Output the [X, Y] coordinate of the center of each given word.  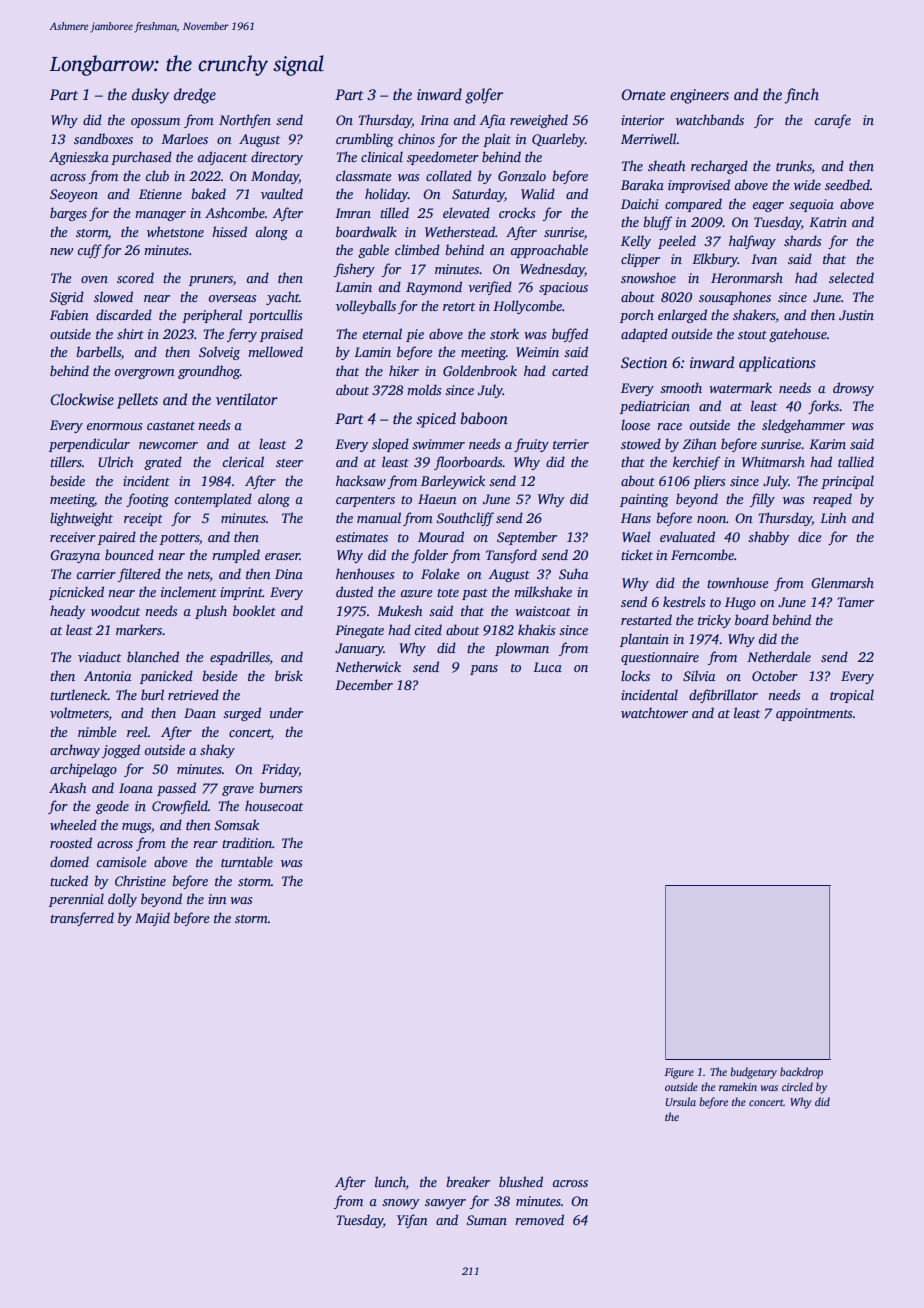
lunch [390, 1183]
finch [801, 96]
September [527, 538]
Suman [487, 1220]
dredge [195, 96]
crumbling [365, 140]
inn [217, 899]
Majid [152, 919]
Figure [679, 1073]
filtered [139, 575]
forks [823, 407]
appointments [814, 714]
